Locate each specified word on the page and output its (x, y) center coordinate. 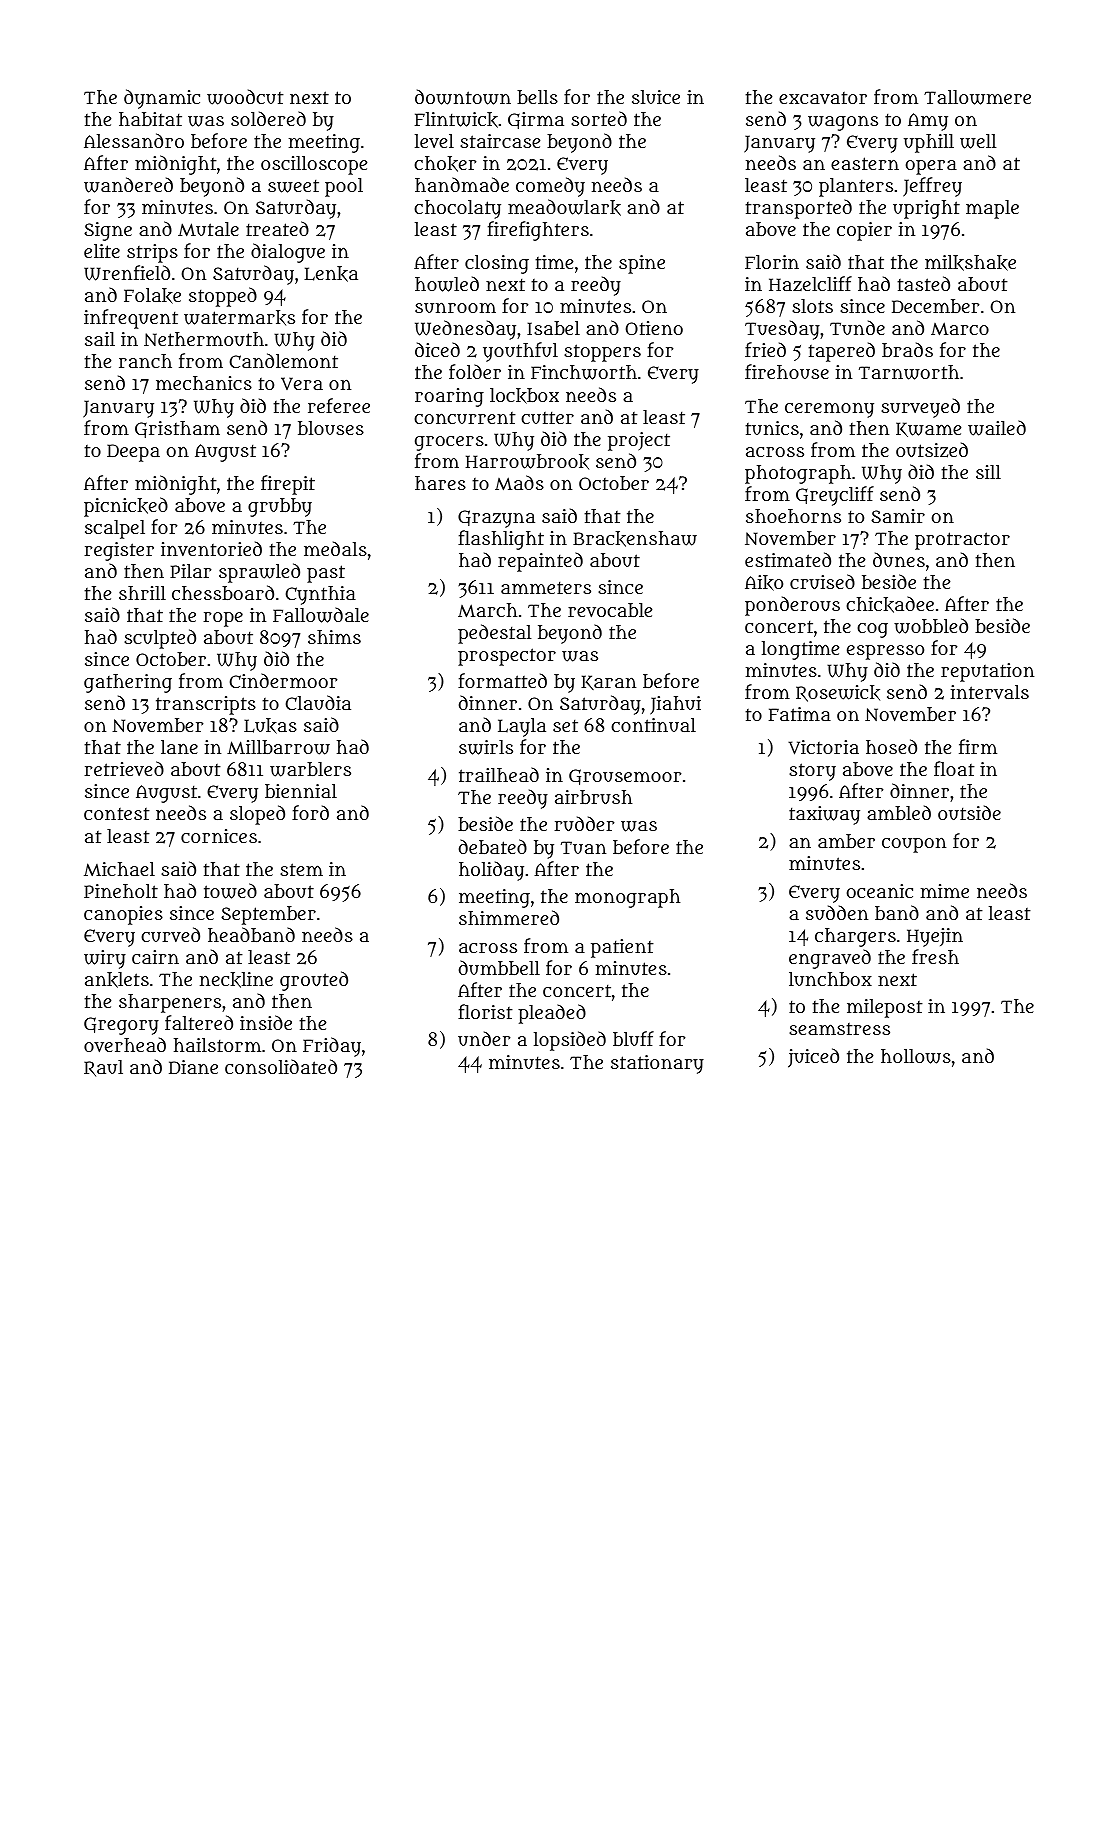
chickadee (890, 604)
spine (642, 264)
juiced (813, 1058)
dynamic (162, 99)
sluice (656, 97)
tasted (923, 283)
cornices (219, 836)
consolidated (281, 1066)
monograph (627, 898)
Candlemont (284, 360)
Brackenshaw (635, 539)
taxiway (824, 815)
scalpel (115, 529)
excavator (823, 98)
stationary (657, 1064)
